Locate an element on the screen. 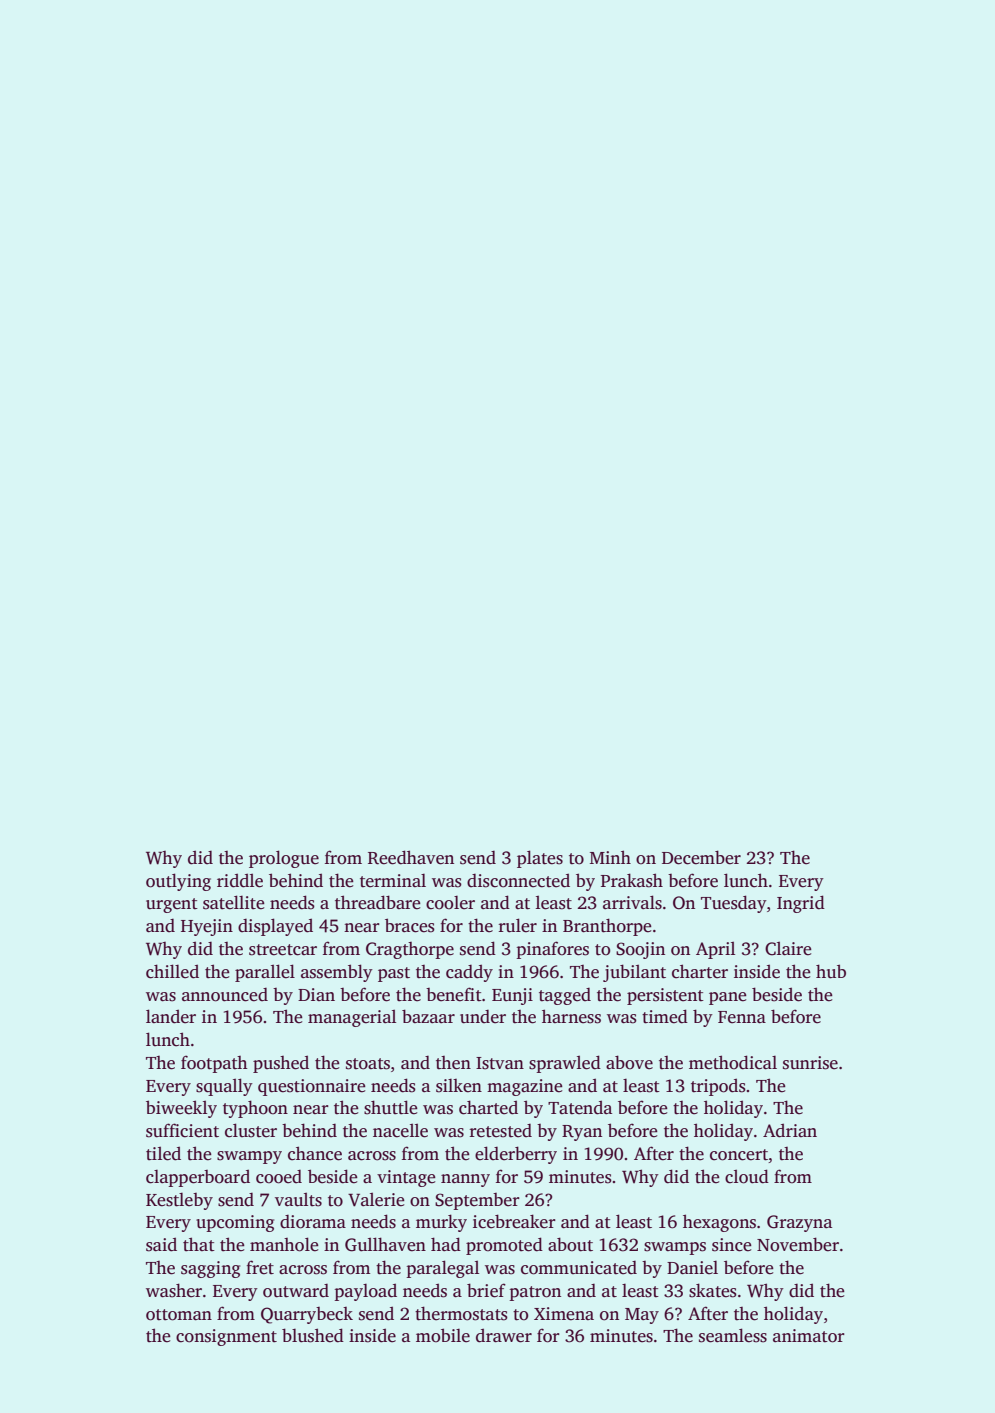 The width and height of the screenshot is (995, 1413). December is located at coordinates (701, 857).
